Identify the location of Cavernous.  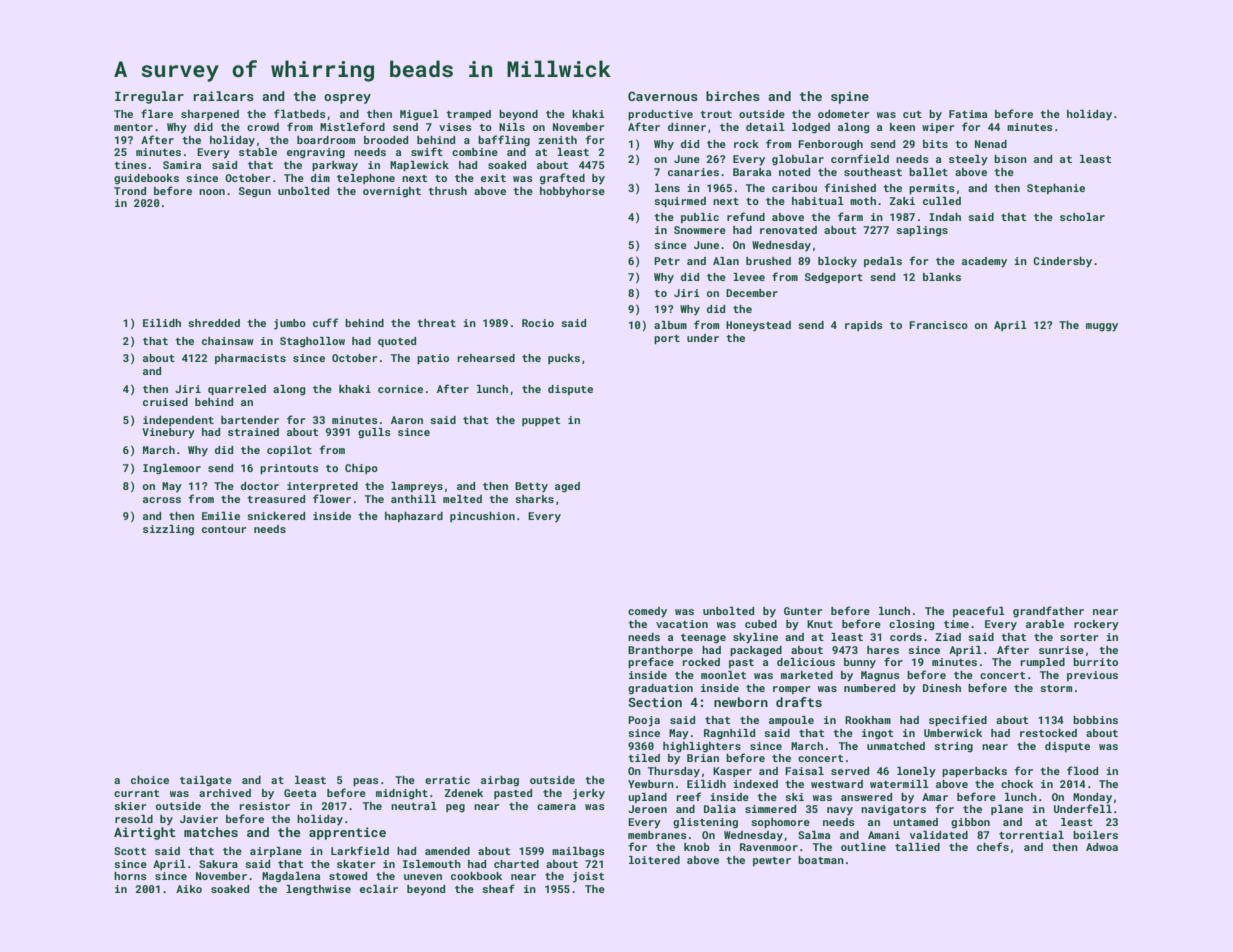
(663, 96).
